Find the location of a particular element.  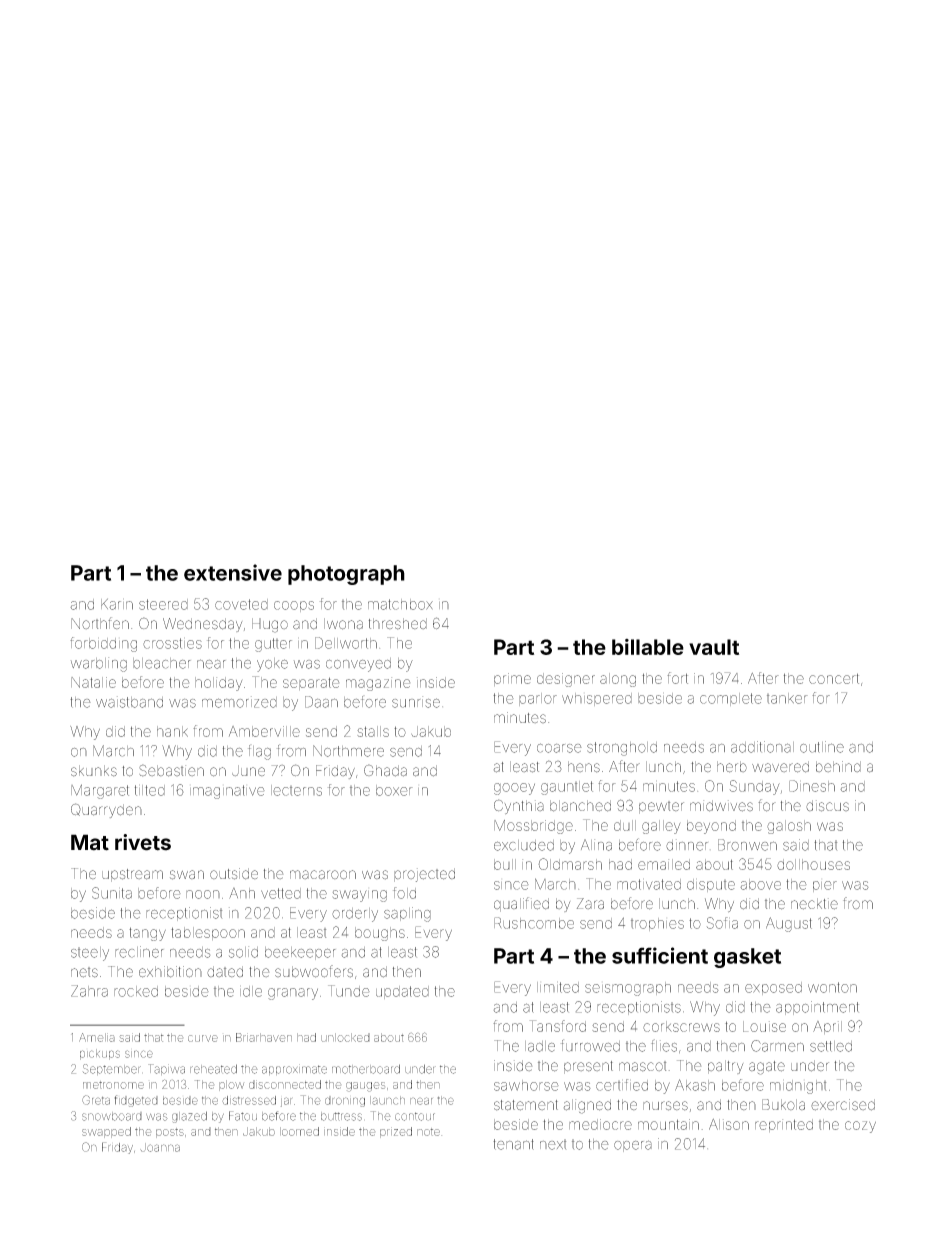

gauntlet is located at coordinates (567, 788).
